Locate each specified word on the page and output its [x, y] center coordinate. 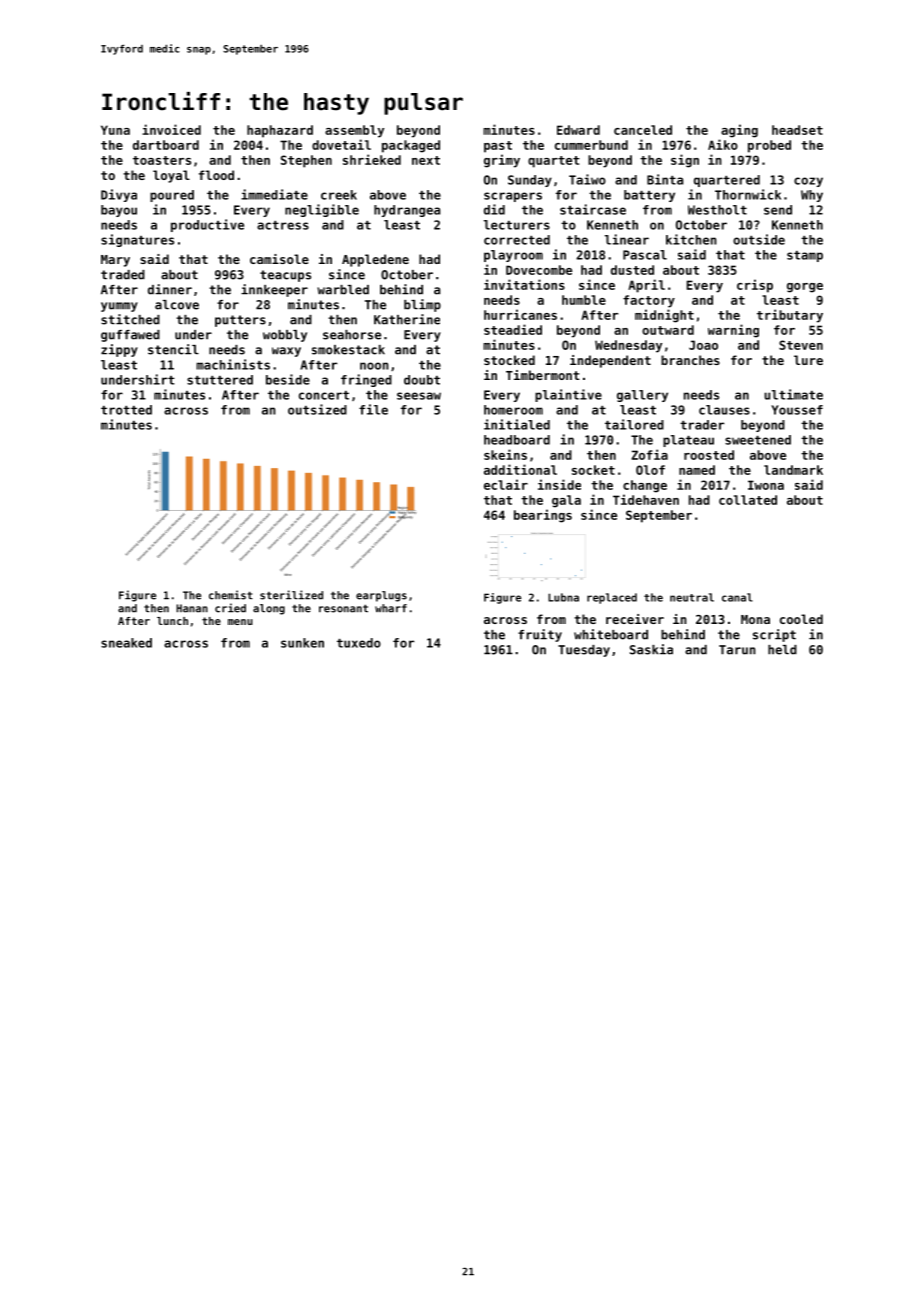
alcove [177, 305]
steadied [513, 329]
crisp [755, 286]
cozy [808, 182]
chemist [231, 595]
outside [759, 239]
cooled [801, 619]
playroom [513, 256]
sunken [302, 643]
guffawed [130, 336]
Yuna [115, 130]
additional [520, 469]
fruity [540, 635]
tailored [634, 424]
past [498, 147]
